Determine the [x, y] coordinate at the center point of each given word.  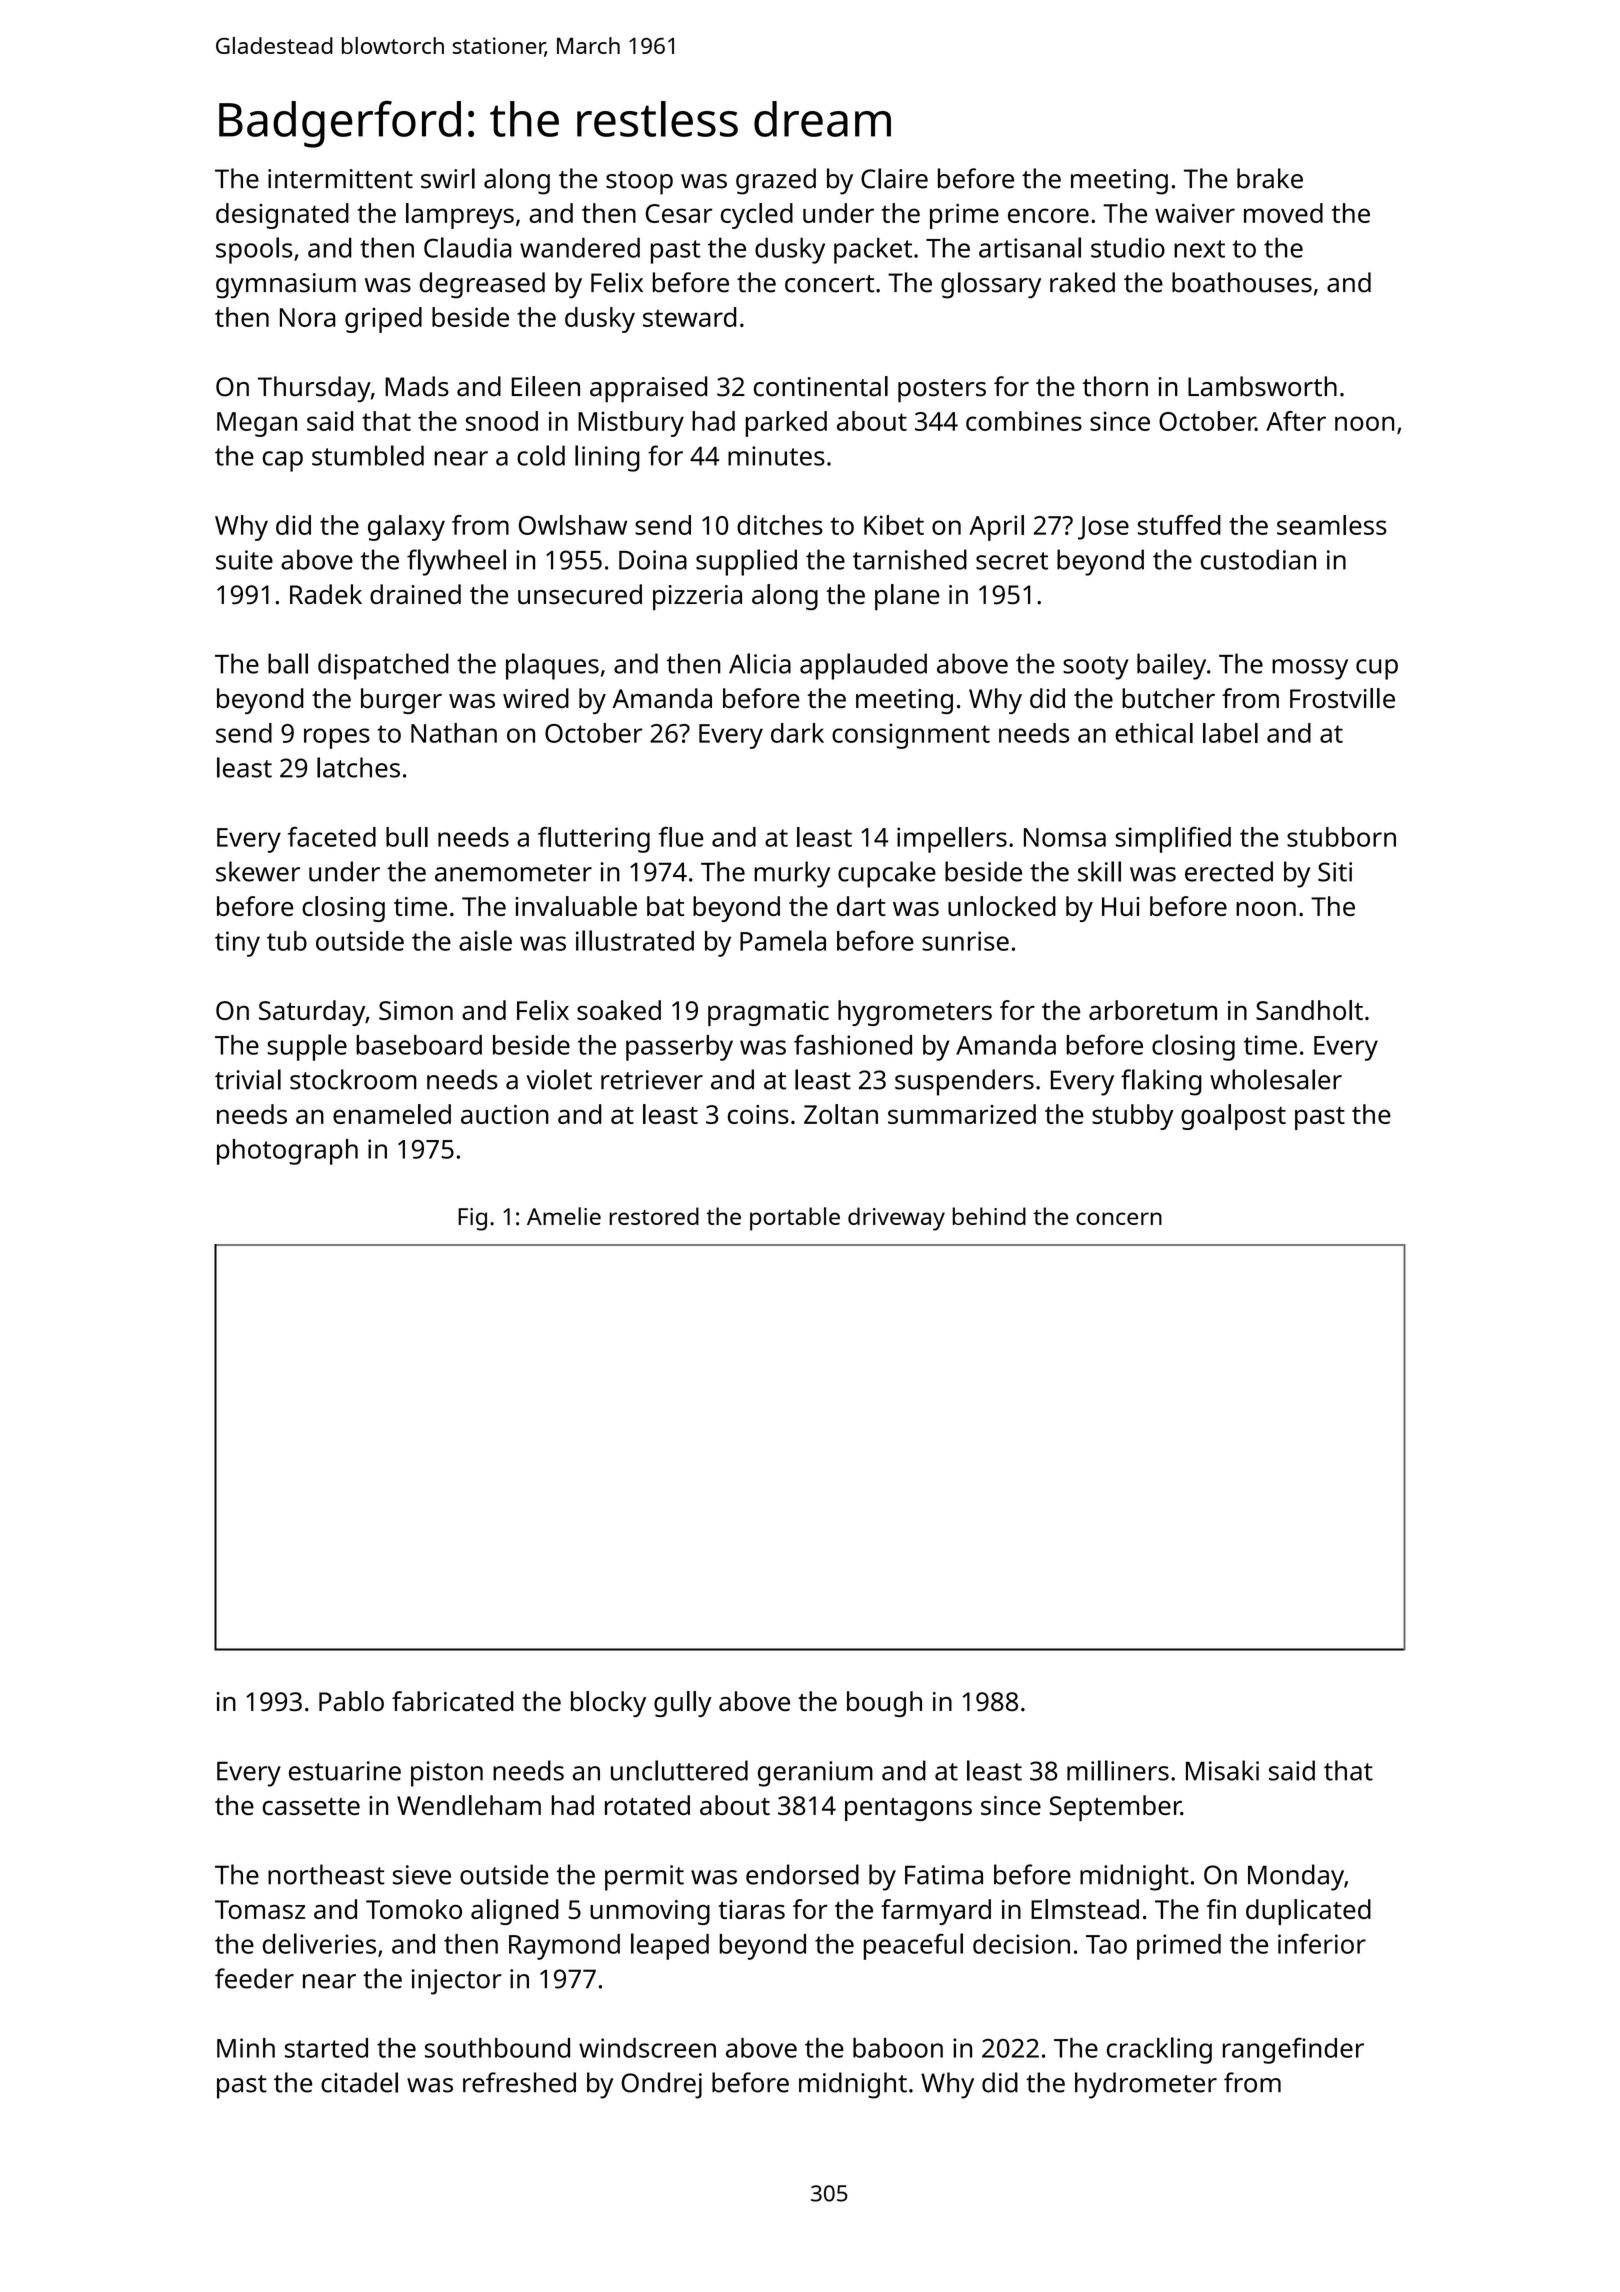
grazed [776, 181]
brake [1270, 178]
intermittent [340, 179]
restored [654, 1216]
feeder [254, 1978]
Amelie [564, 1216]
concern [1119, 1218]
